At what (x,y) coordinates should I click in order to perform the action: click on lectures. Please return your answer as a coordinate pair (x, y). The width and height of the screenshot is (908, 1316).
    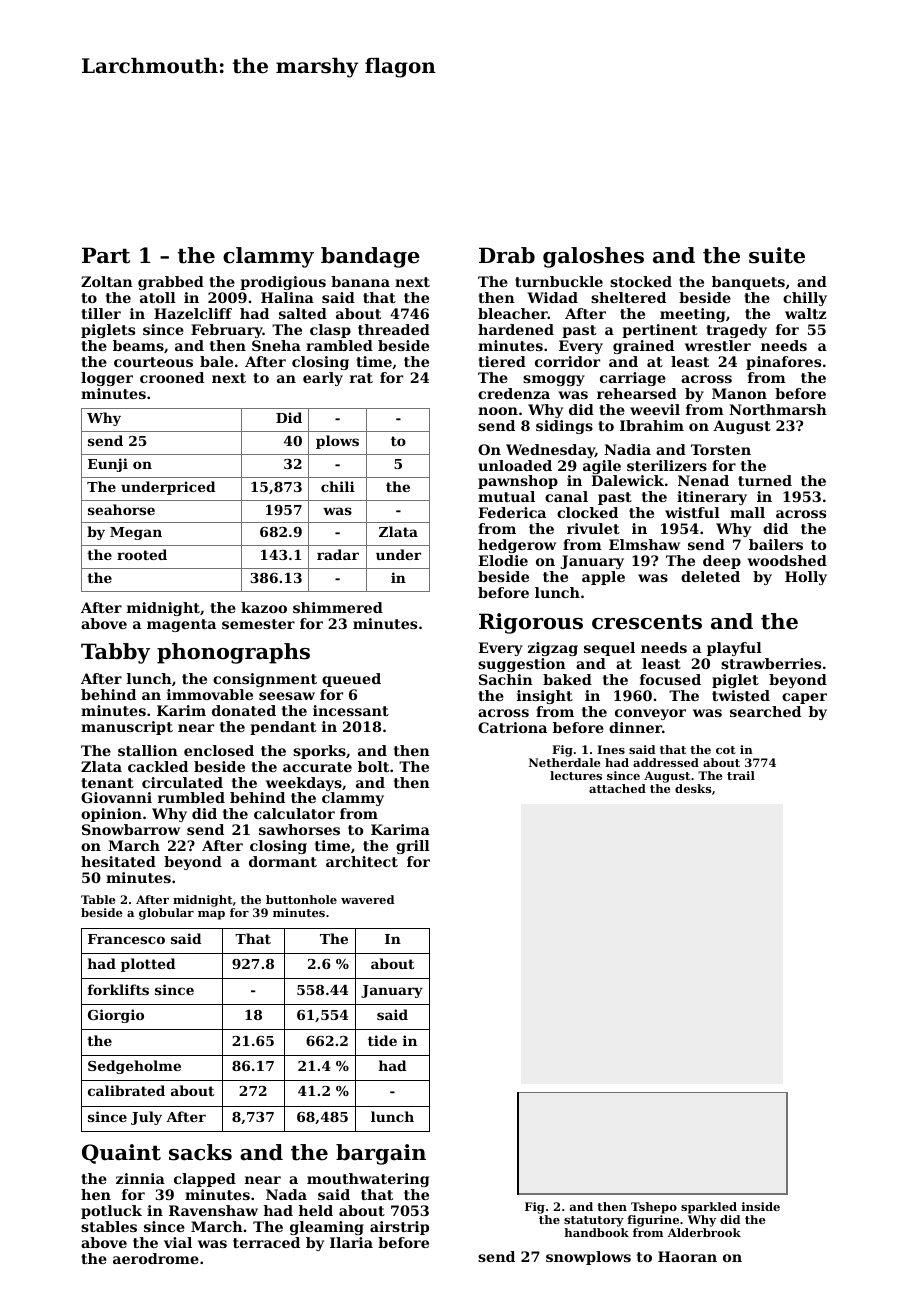
    Looking at the image, I should click on (576, 775).
